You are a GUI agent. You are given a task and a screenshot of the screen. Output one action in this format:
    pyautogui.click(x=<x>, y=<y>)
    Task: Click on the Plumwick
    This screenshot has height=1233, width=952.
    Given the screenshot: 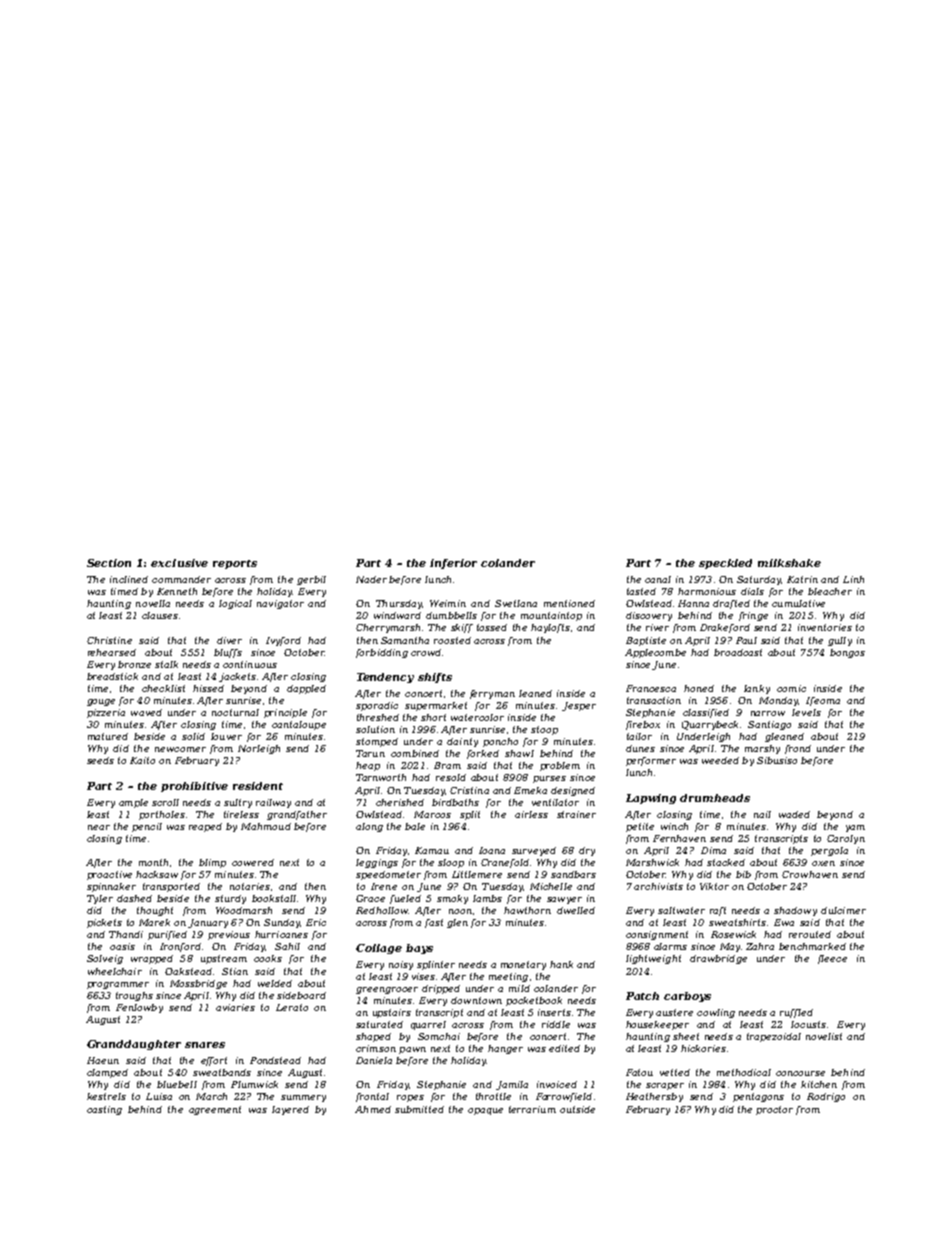 What is the action you would take?
    pyautogui.click(x=254, y=1084)
